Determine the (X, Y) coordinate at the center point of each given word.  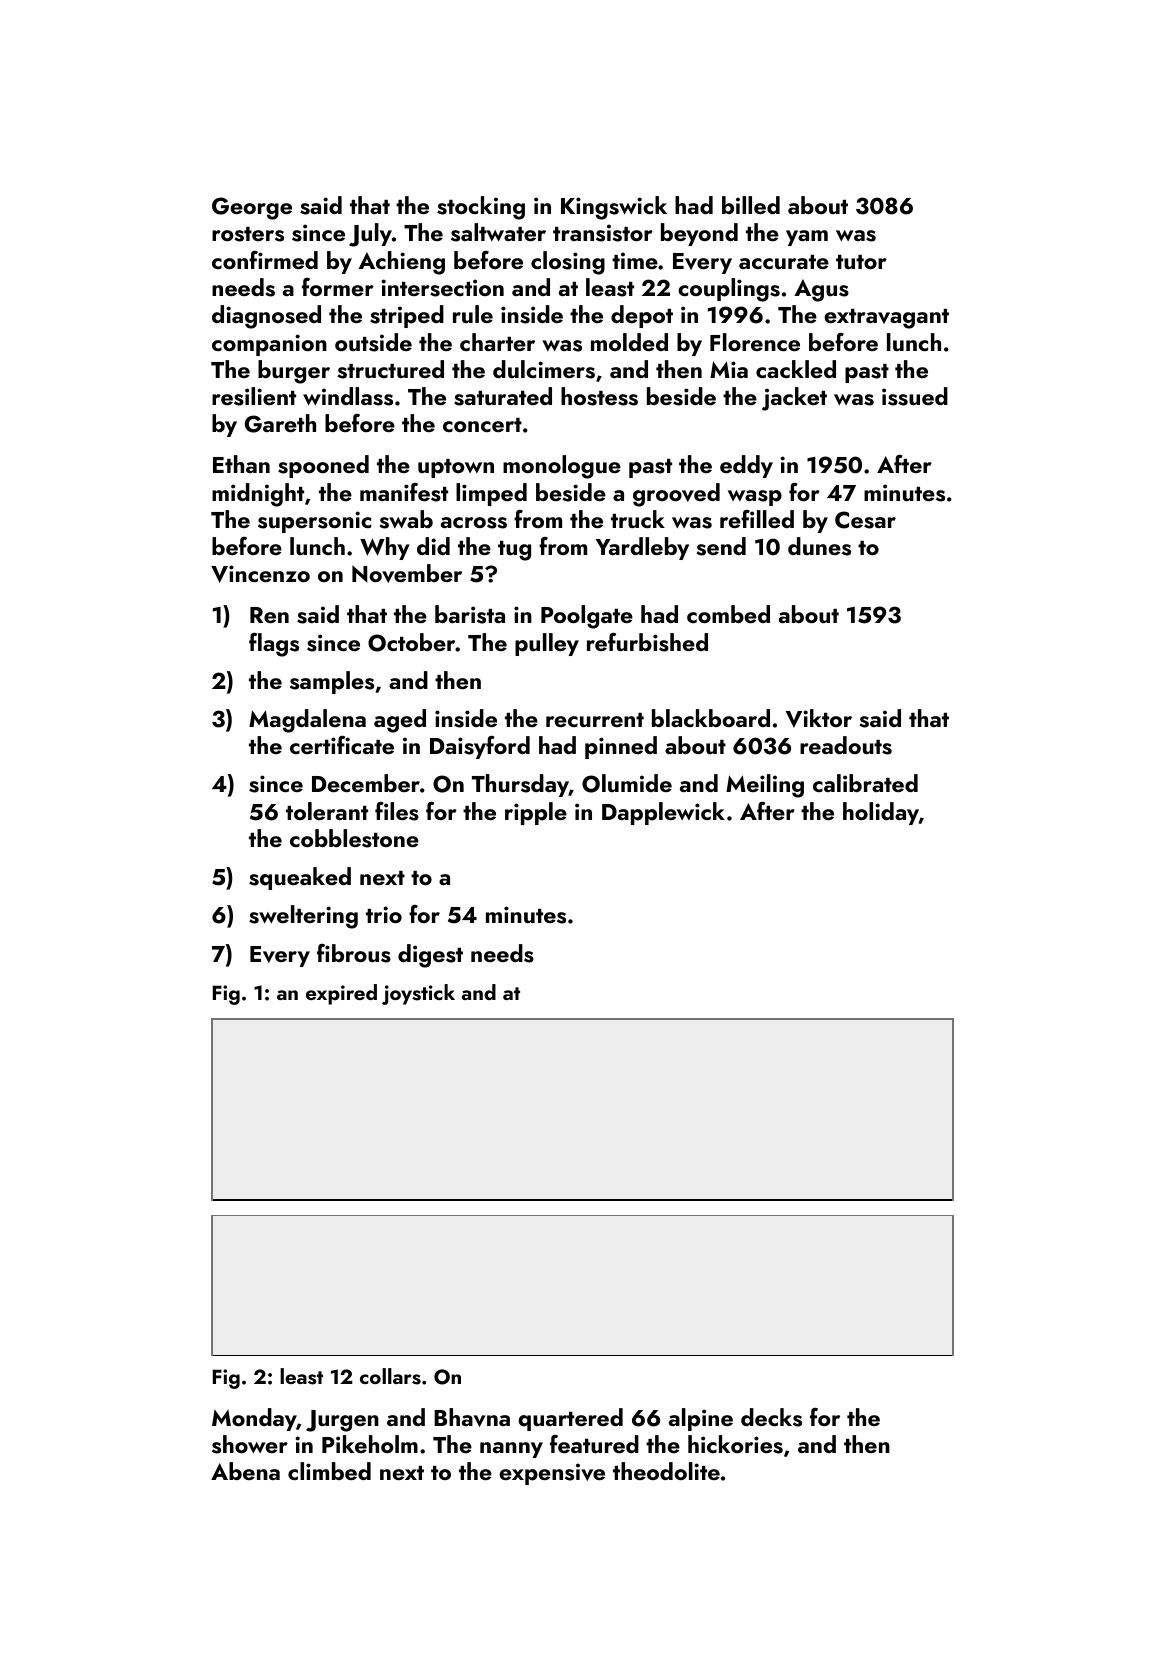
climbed (329, 1471)
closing (568, 263)
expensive (552, 1474)
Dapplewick (663, 813)
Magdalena (307, 721)
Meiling (765, 786)
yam (807, 238)
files (397, 811)
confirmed (265, 260)
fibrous (354, 953)
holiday (881, 813)
